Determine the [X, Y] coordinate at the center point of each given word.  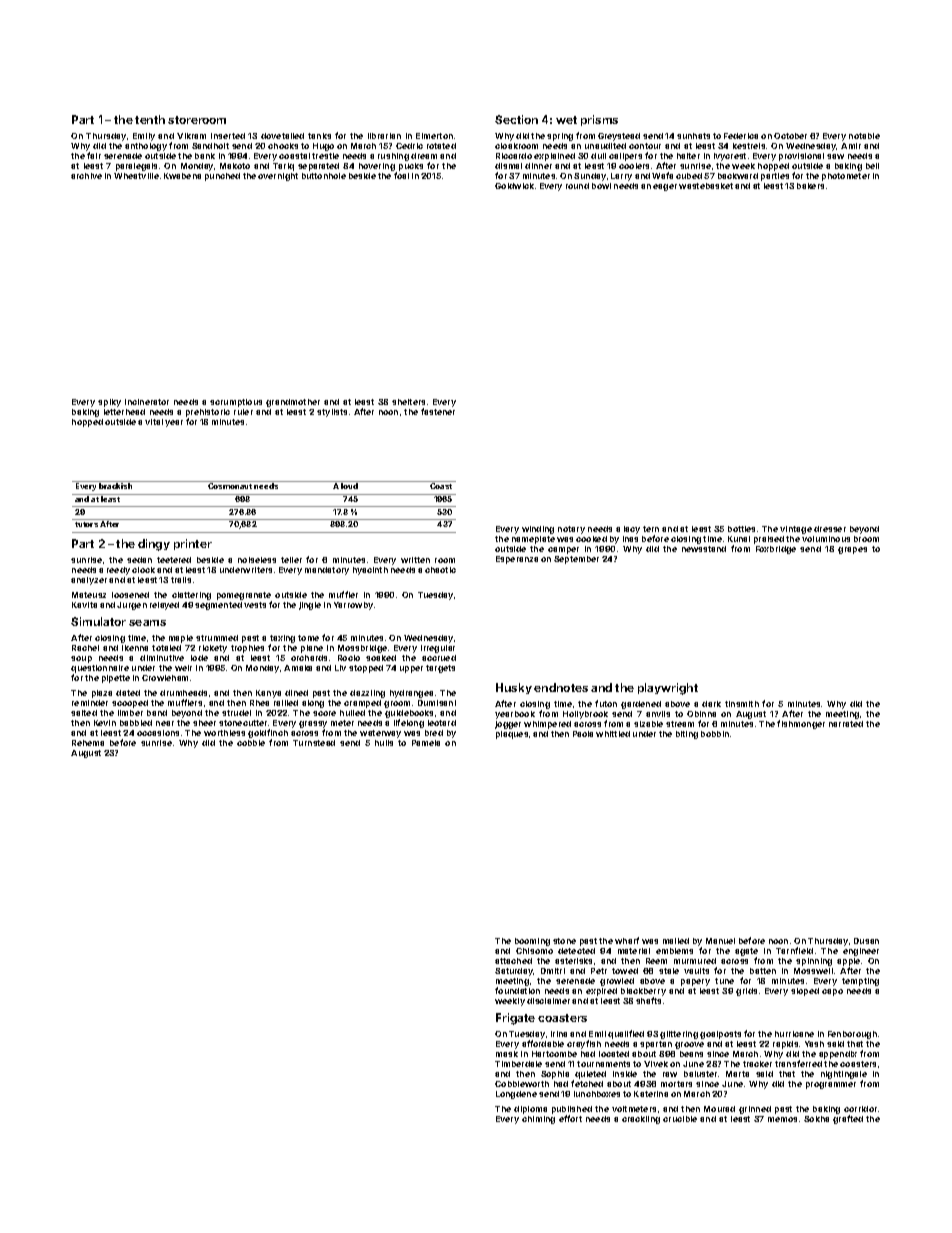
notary [571, 530]
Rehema [88, 743]
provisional [801, 157]
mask [507, 1054]
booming [532, 942]
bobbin [715, 734]
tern [651, 529]
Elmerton [434, 136]
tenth [150, 119]
